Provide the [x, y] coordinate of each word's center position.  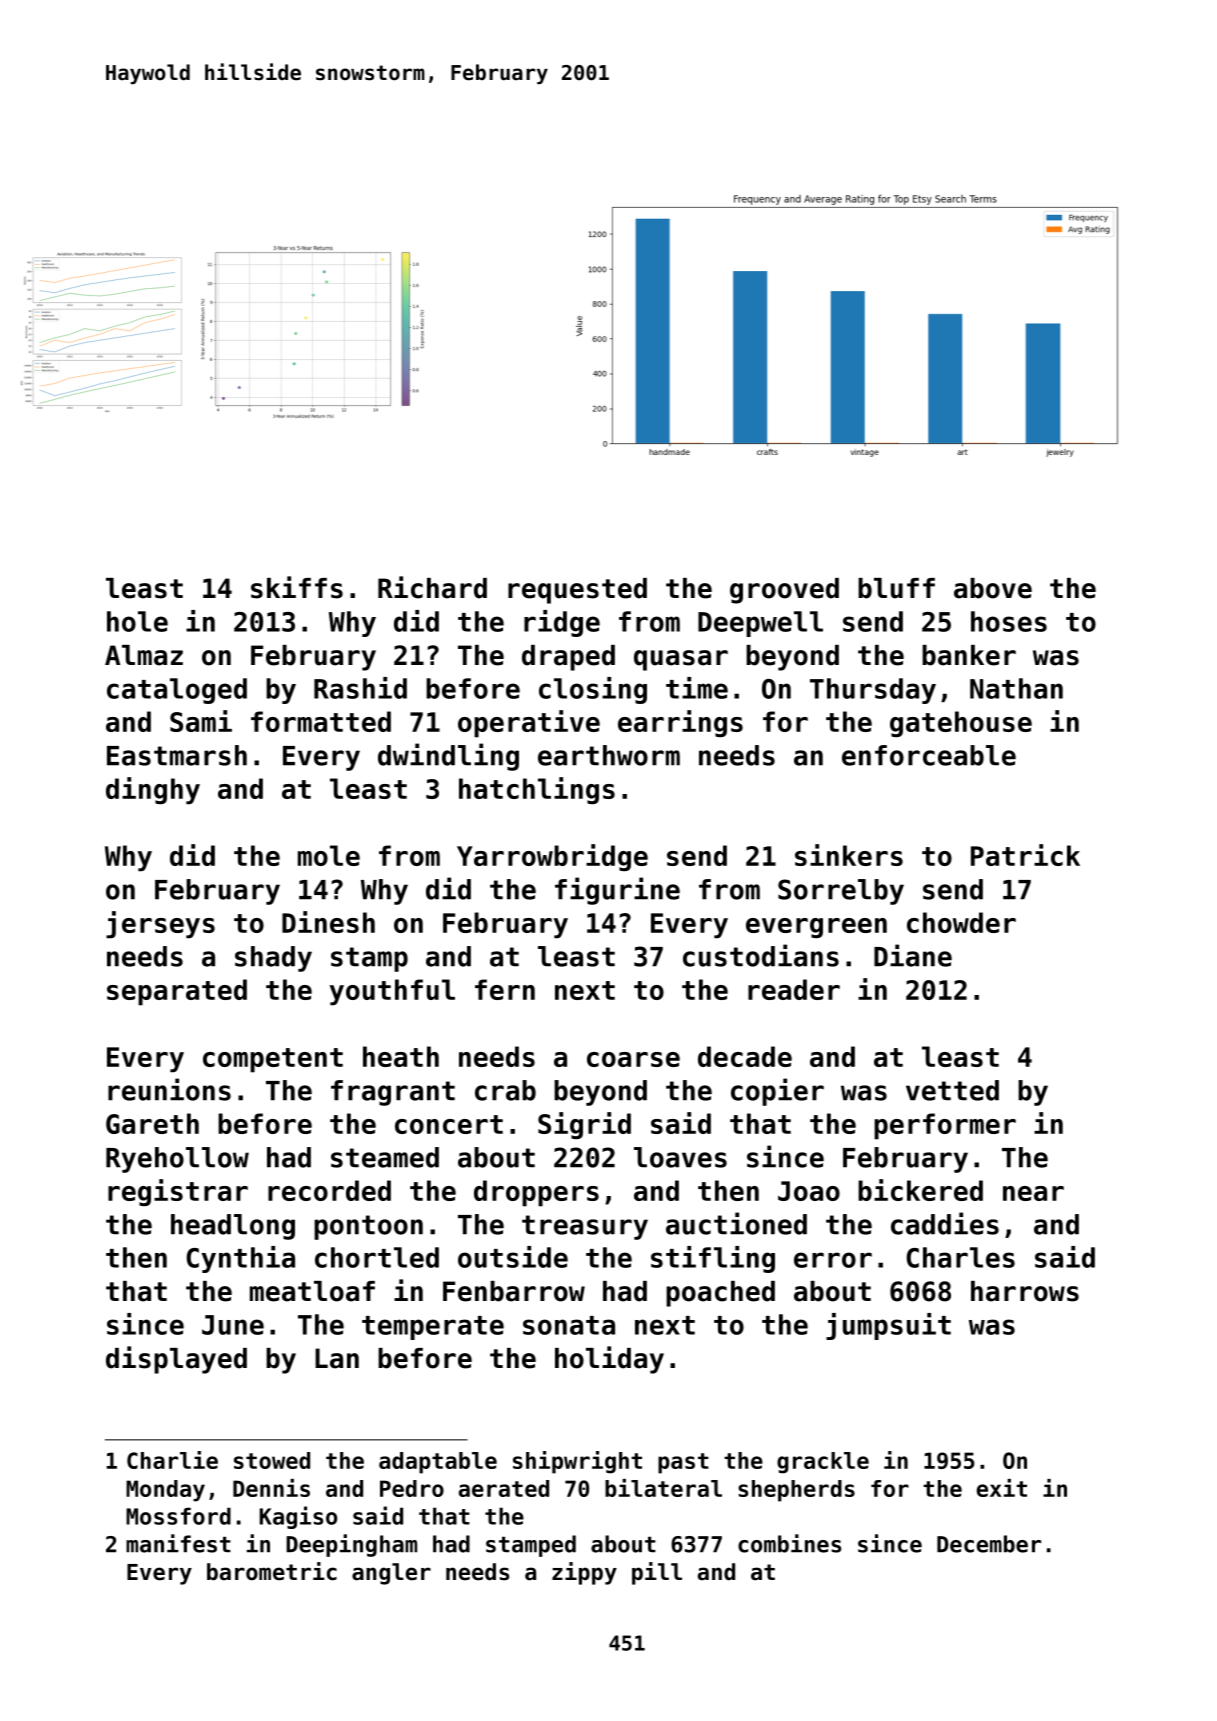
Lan [337, 1358]
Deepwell [760, 624]
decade [745, 1056]
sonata [569, 1325]
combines [789, 1543]
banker [969, 655]
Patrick [1025, 855]
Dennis [271, 1488]
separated [177, 992]
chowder [961, 922]
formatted [321, 721]
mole [329, 855]
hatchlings [537, 790]
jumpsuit [888, 1326]
